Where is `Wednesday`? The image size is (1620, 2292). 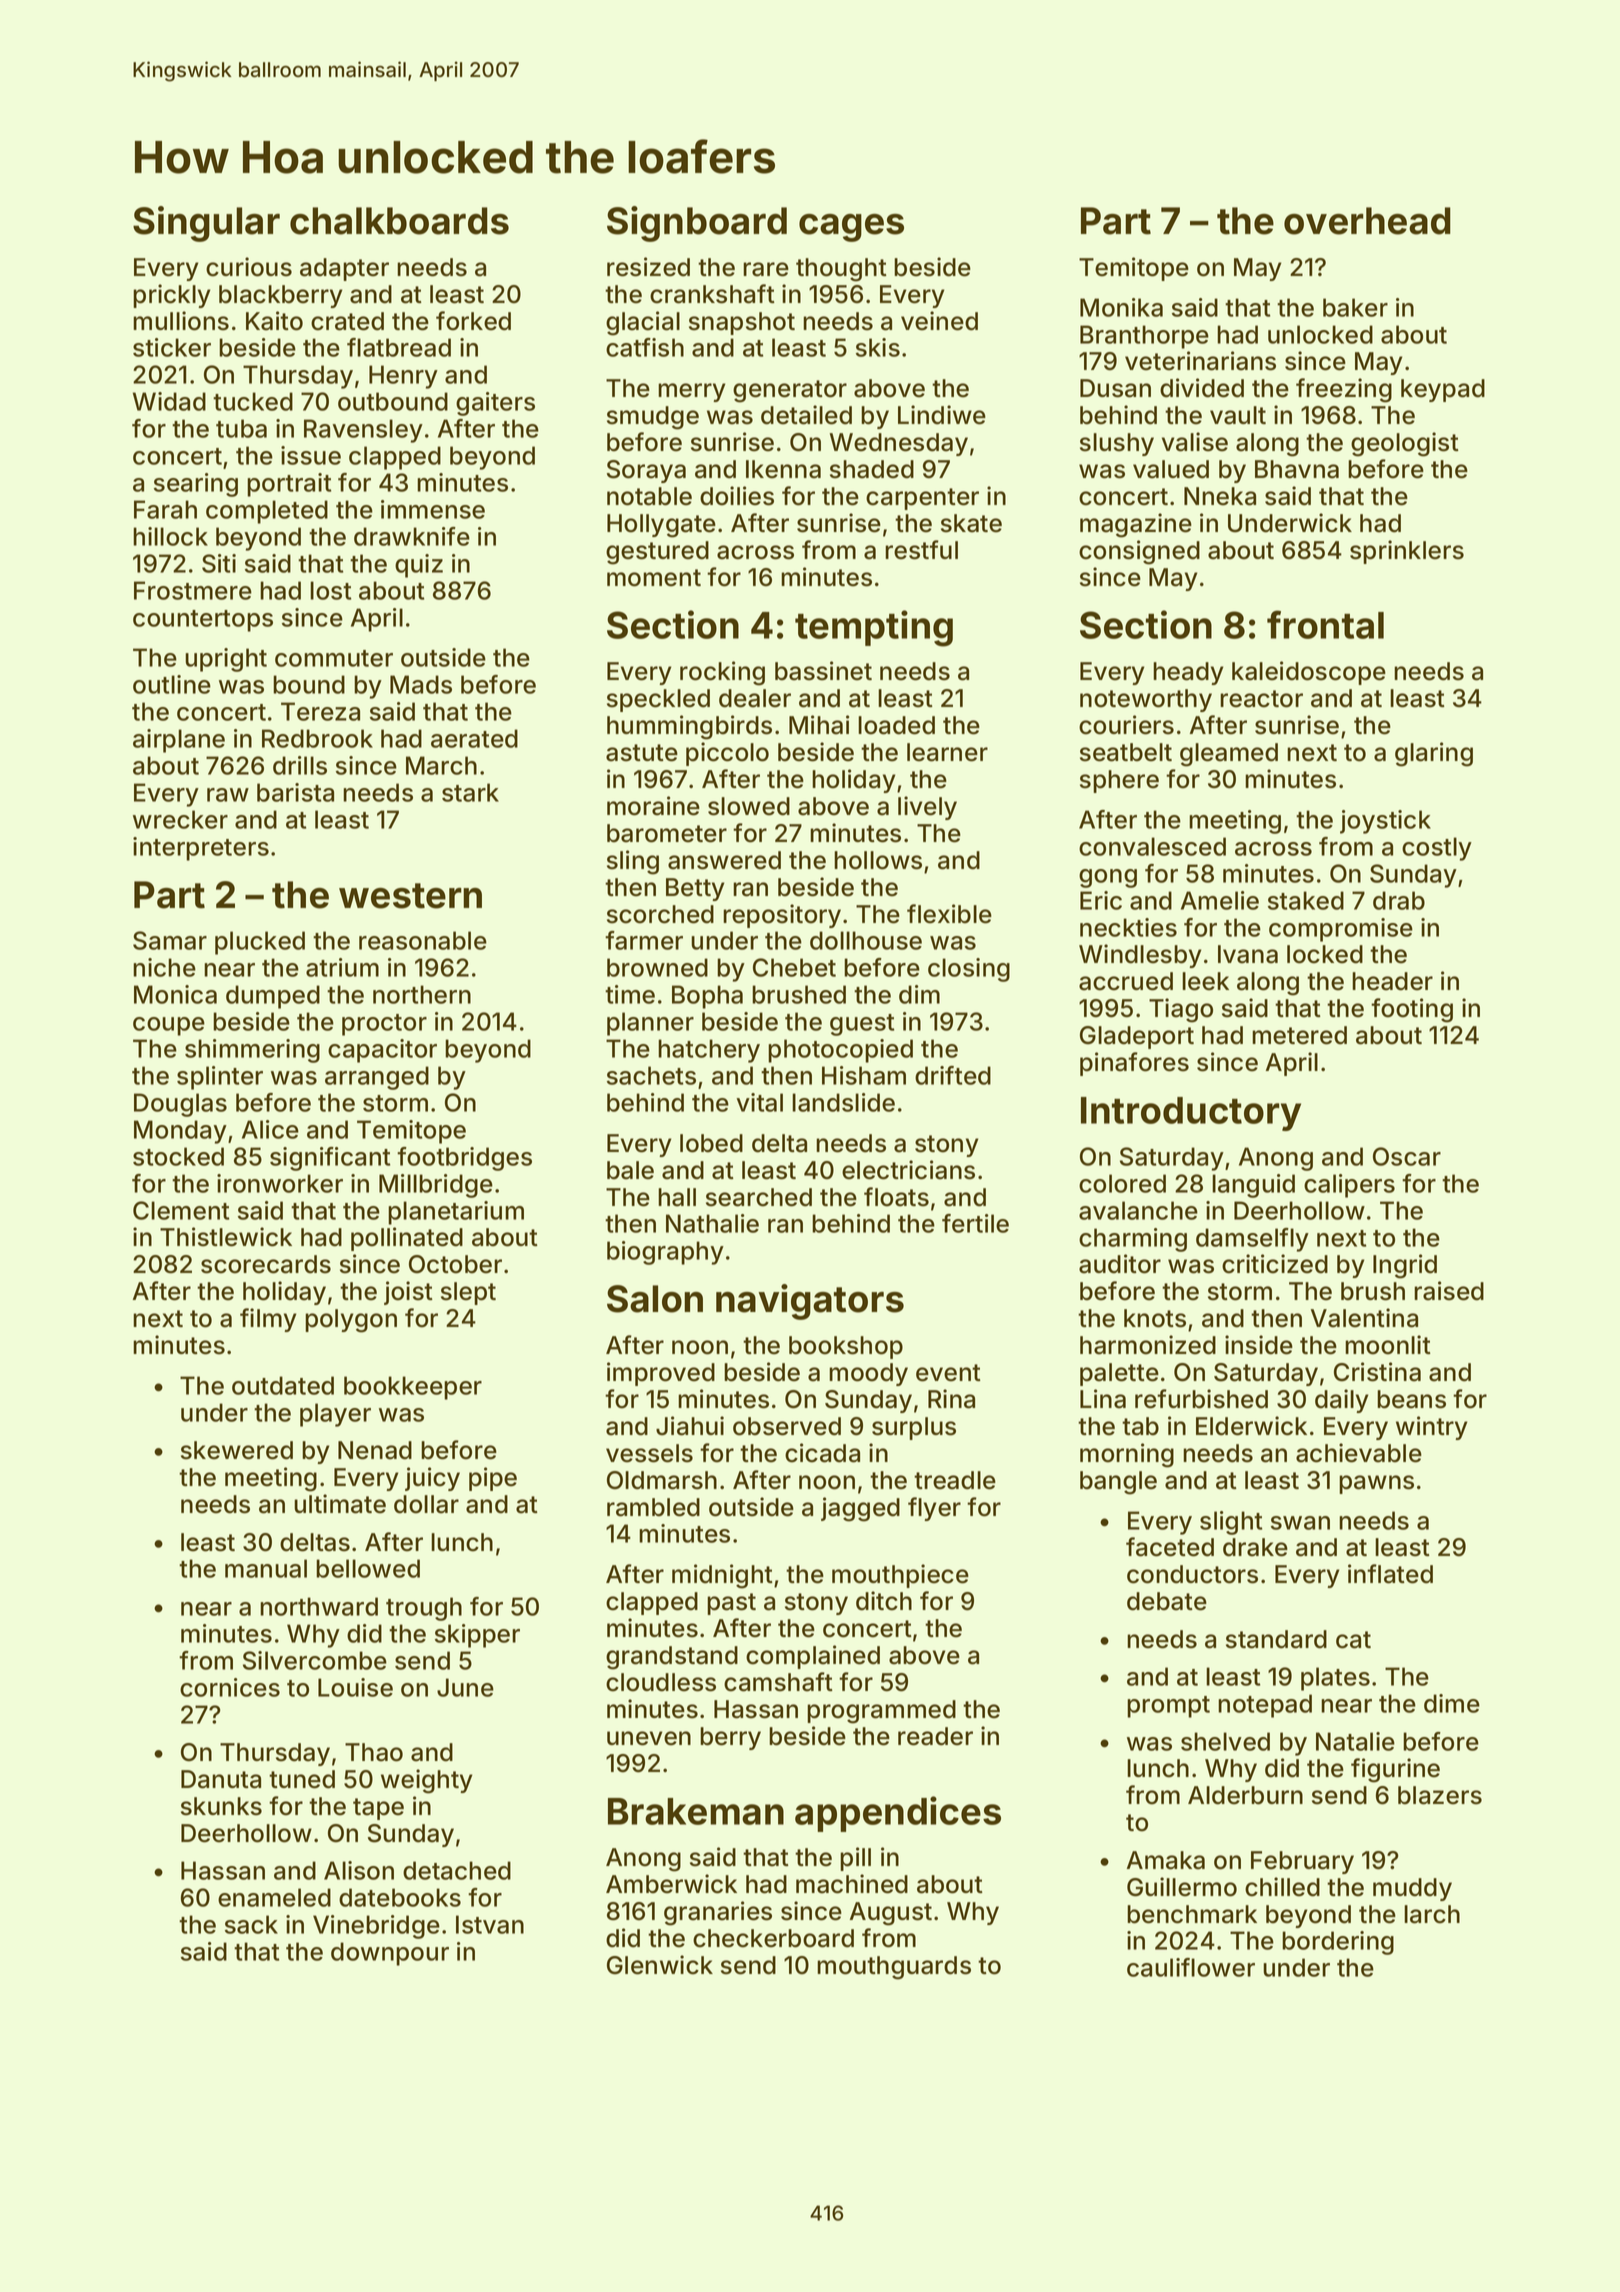
Wednesday is located at coordinates (899, 444).
